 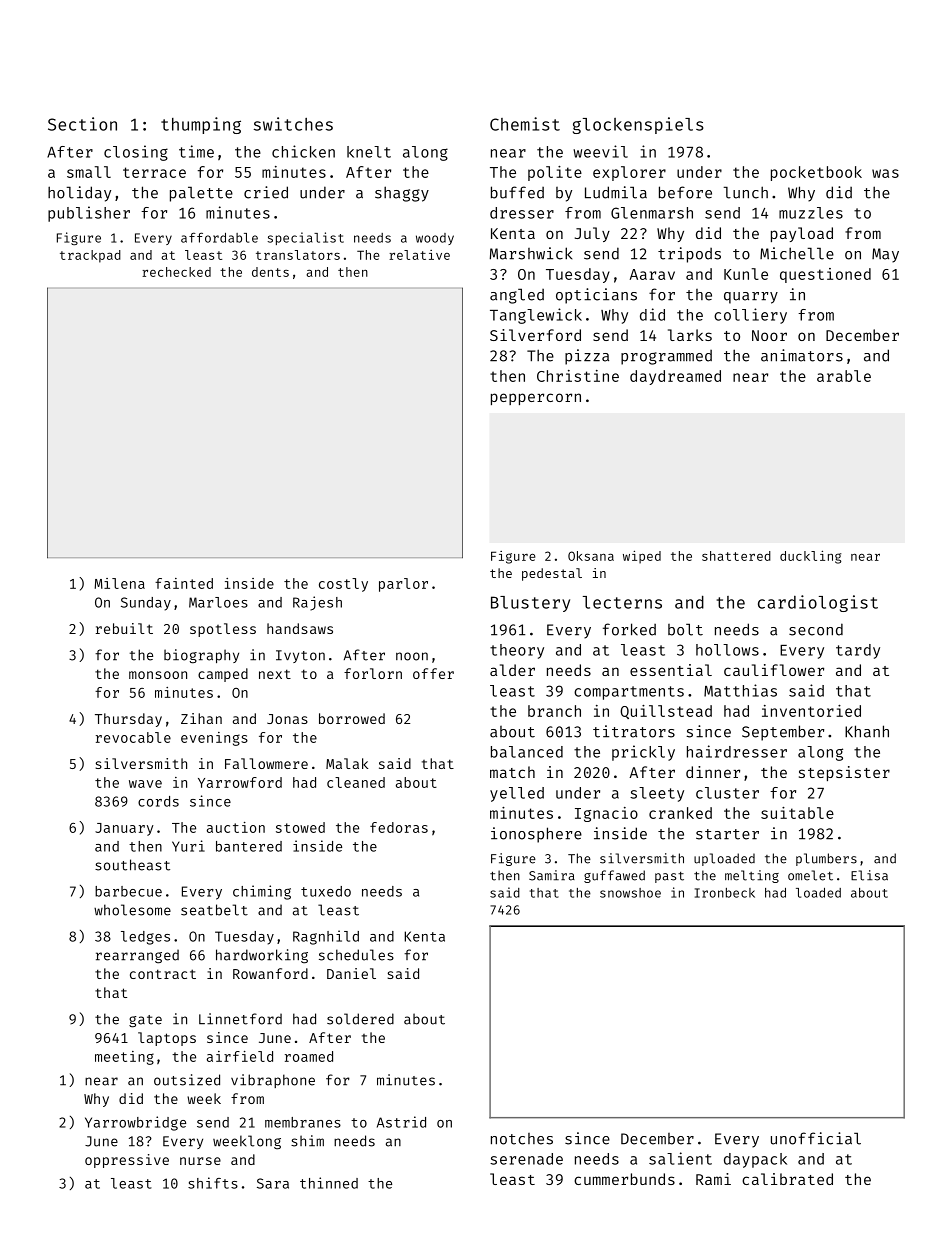 I want to click on woody, so click(x=435, y=239).
